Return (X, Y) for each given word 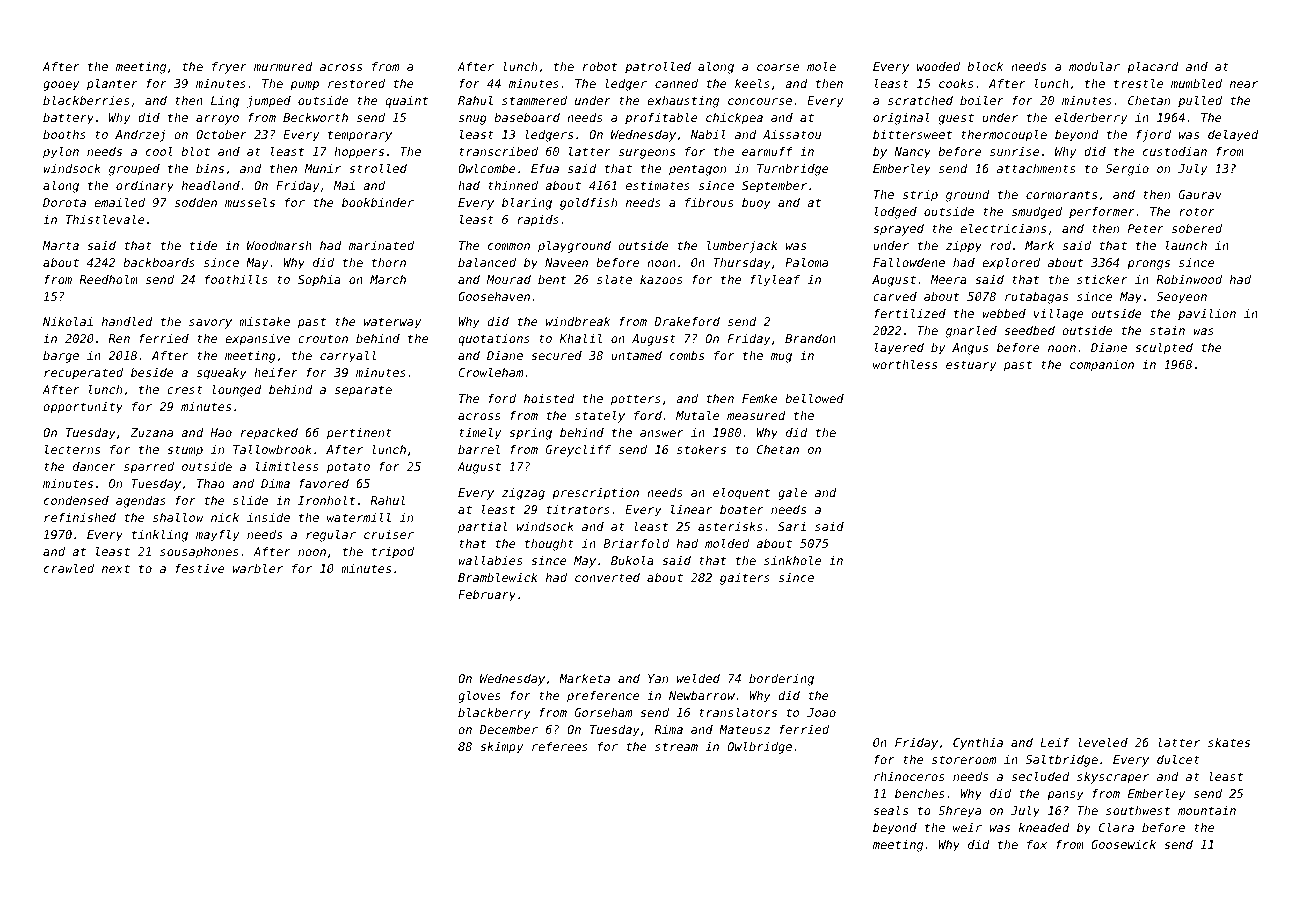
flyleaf (775, 280)
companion (1102, 366)
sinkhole (792, 560)
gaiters (745, 579)
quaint (406, 102)
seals (890, 810)
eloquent (741, 493)
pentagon (697, 170)
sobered (1197, 228)
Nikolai (68, 321)
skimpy (501, 748)
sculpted (1164, 348)
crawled (69, 568)
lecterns (72, 449)
